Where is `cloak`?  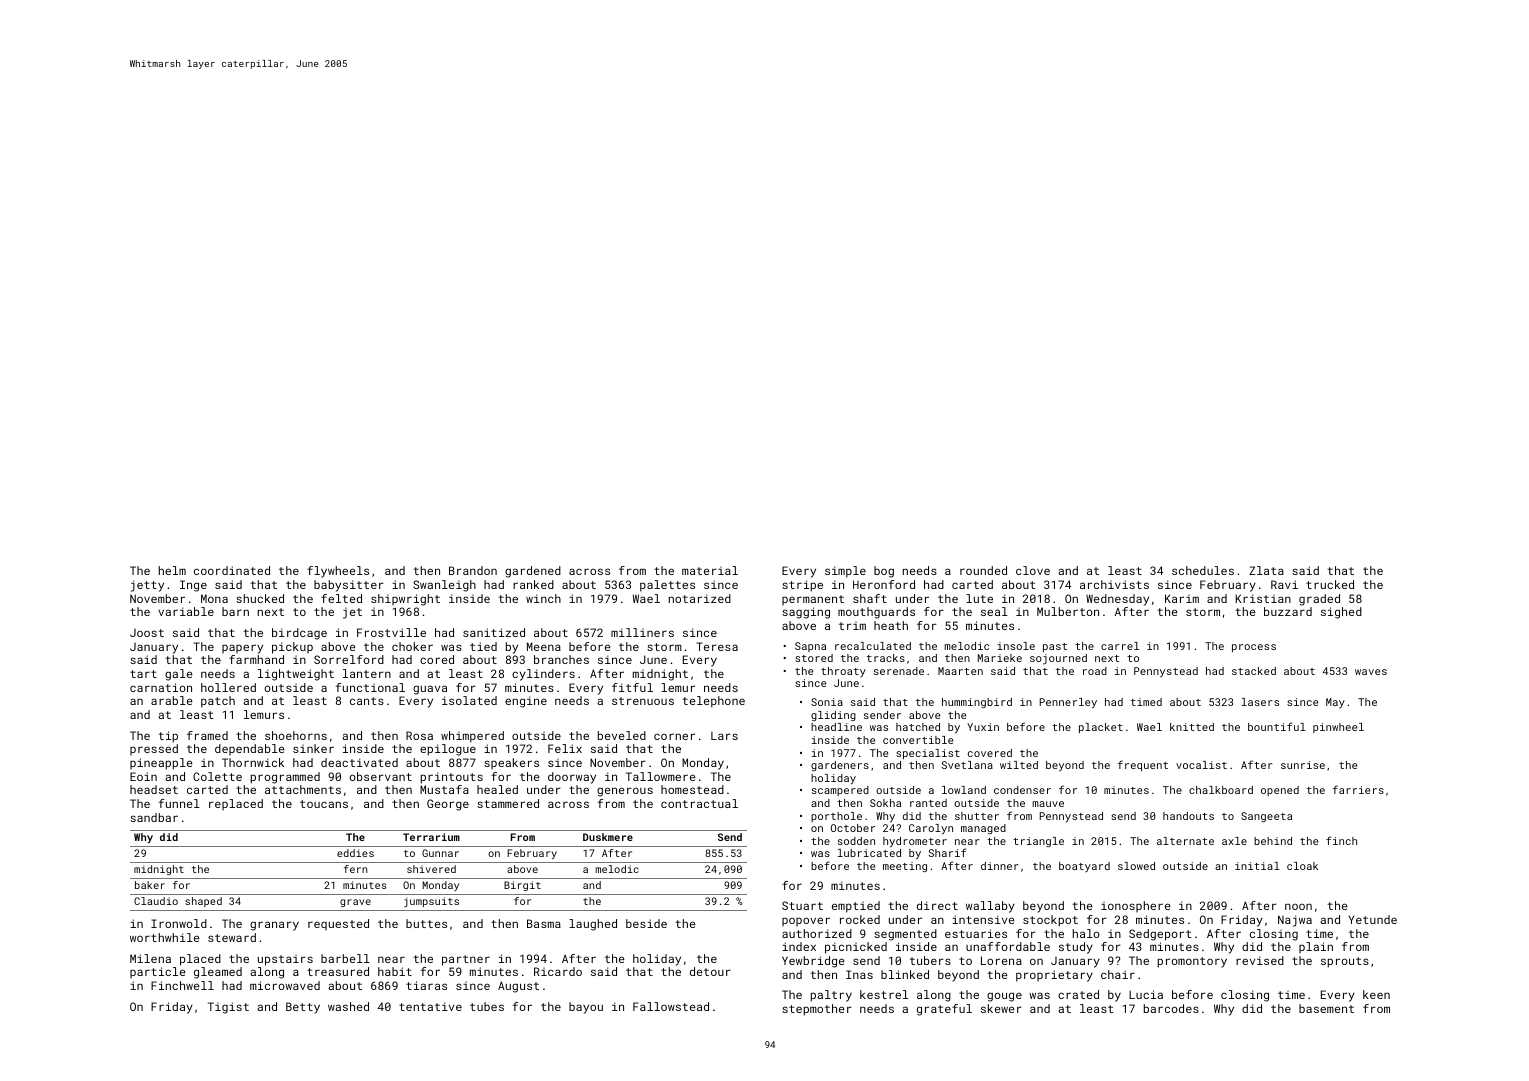
cloak is located at coordinates (1302, 866).
